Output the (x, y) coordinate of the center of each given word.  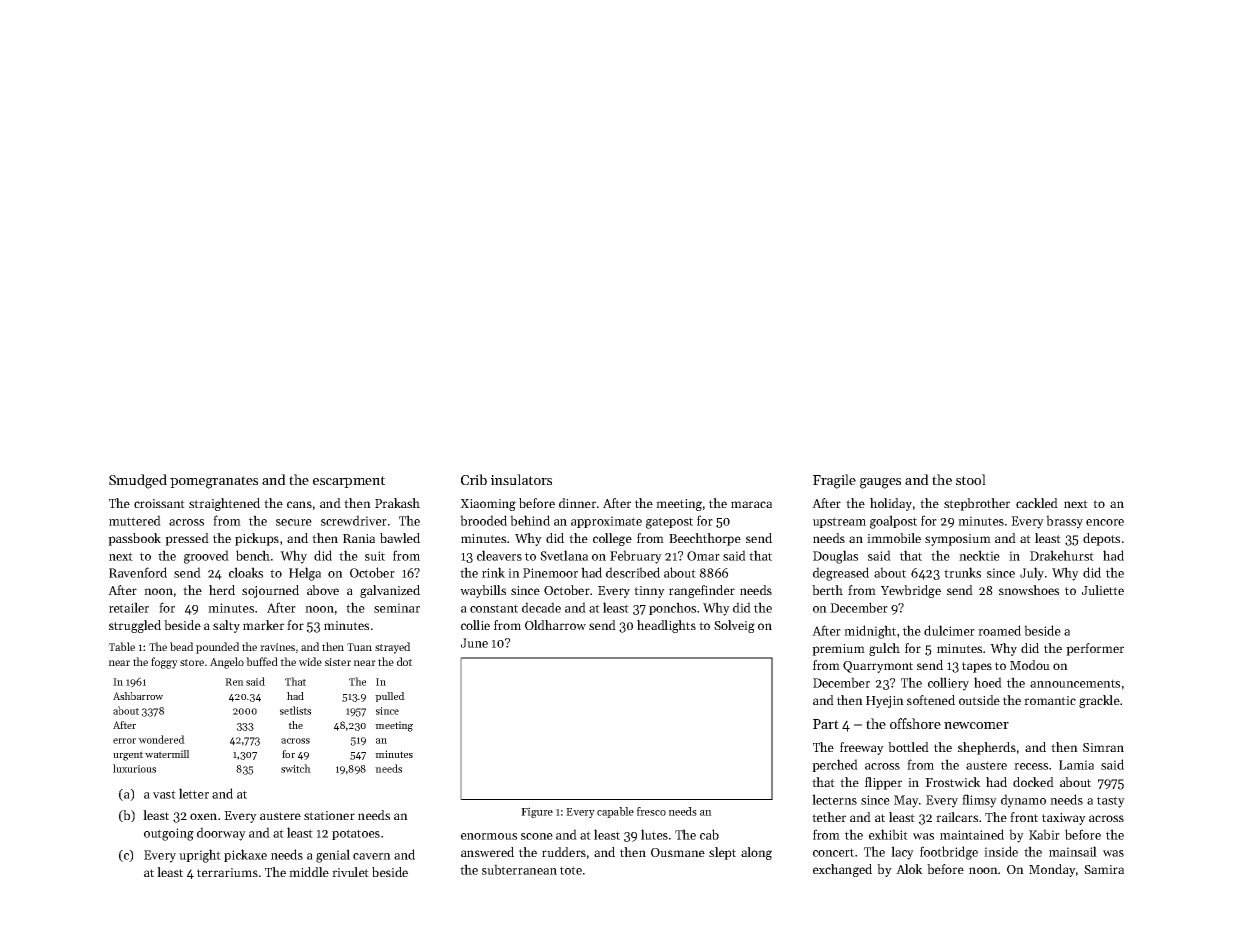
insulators (521, 479)
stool (971, 479)
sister (338, 662)
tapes (977, 667)
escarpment (349, 482)
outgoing (169, 834)
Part (826, 724)
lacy (902, 853)
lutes (654, 834)
